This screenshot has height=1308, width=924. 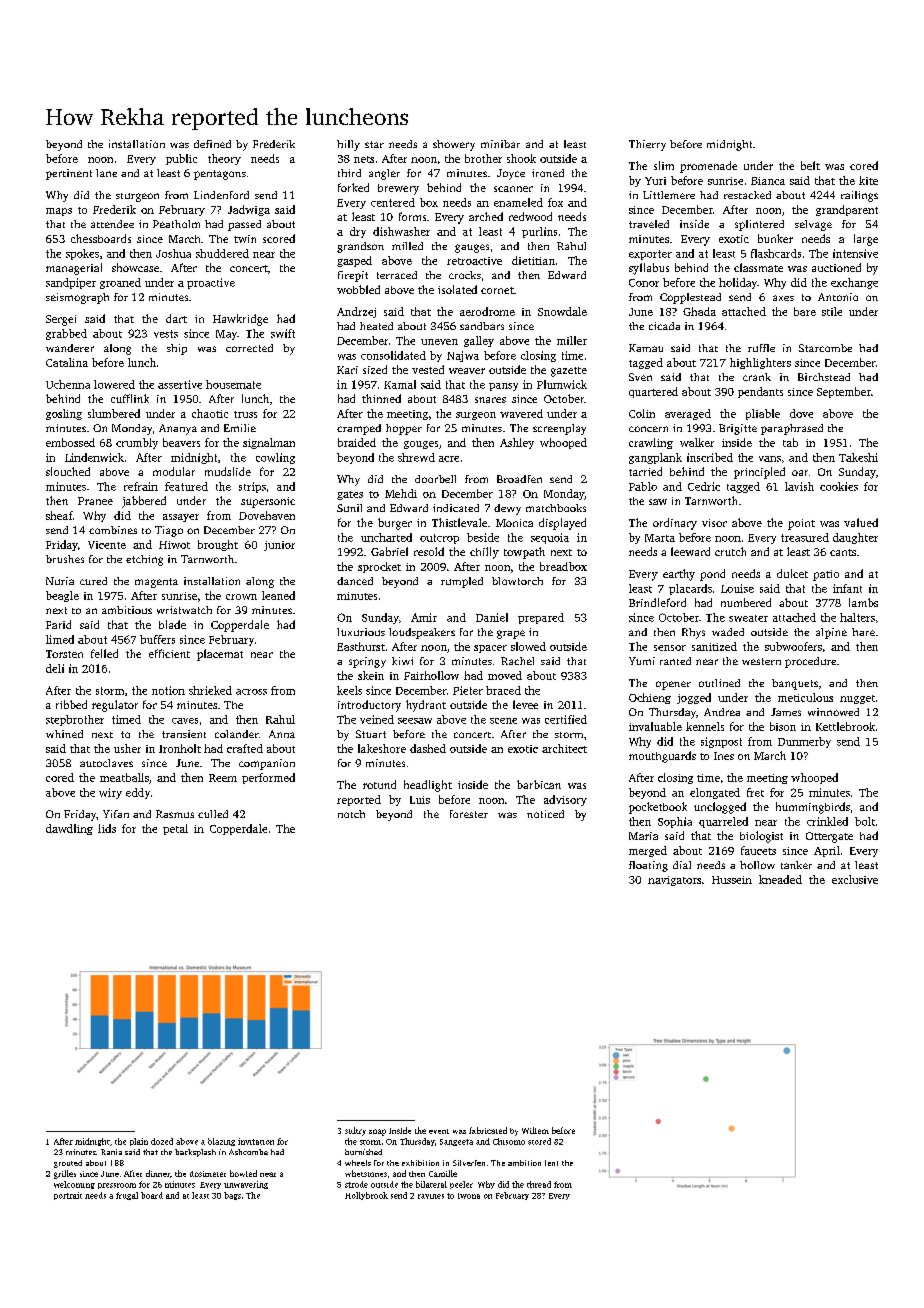 I want to click on lids, so click(x=107, y=828).
